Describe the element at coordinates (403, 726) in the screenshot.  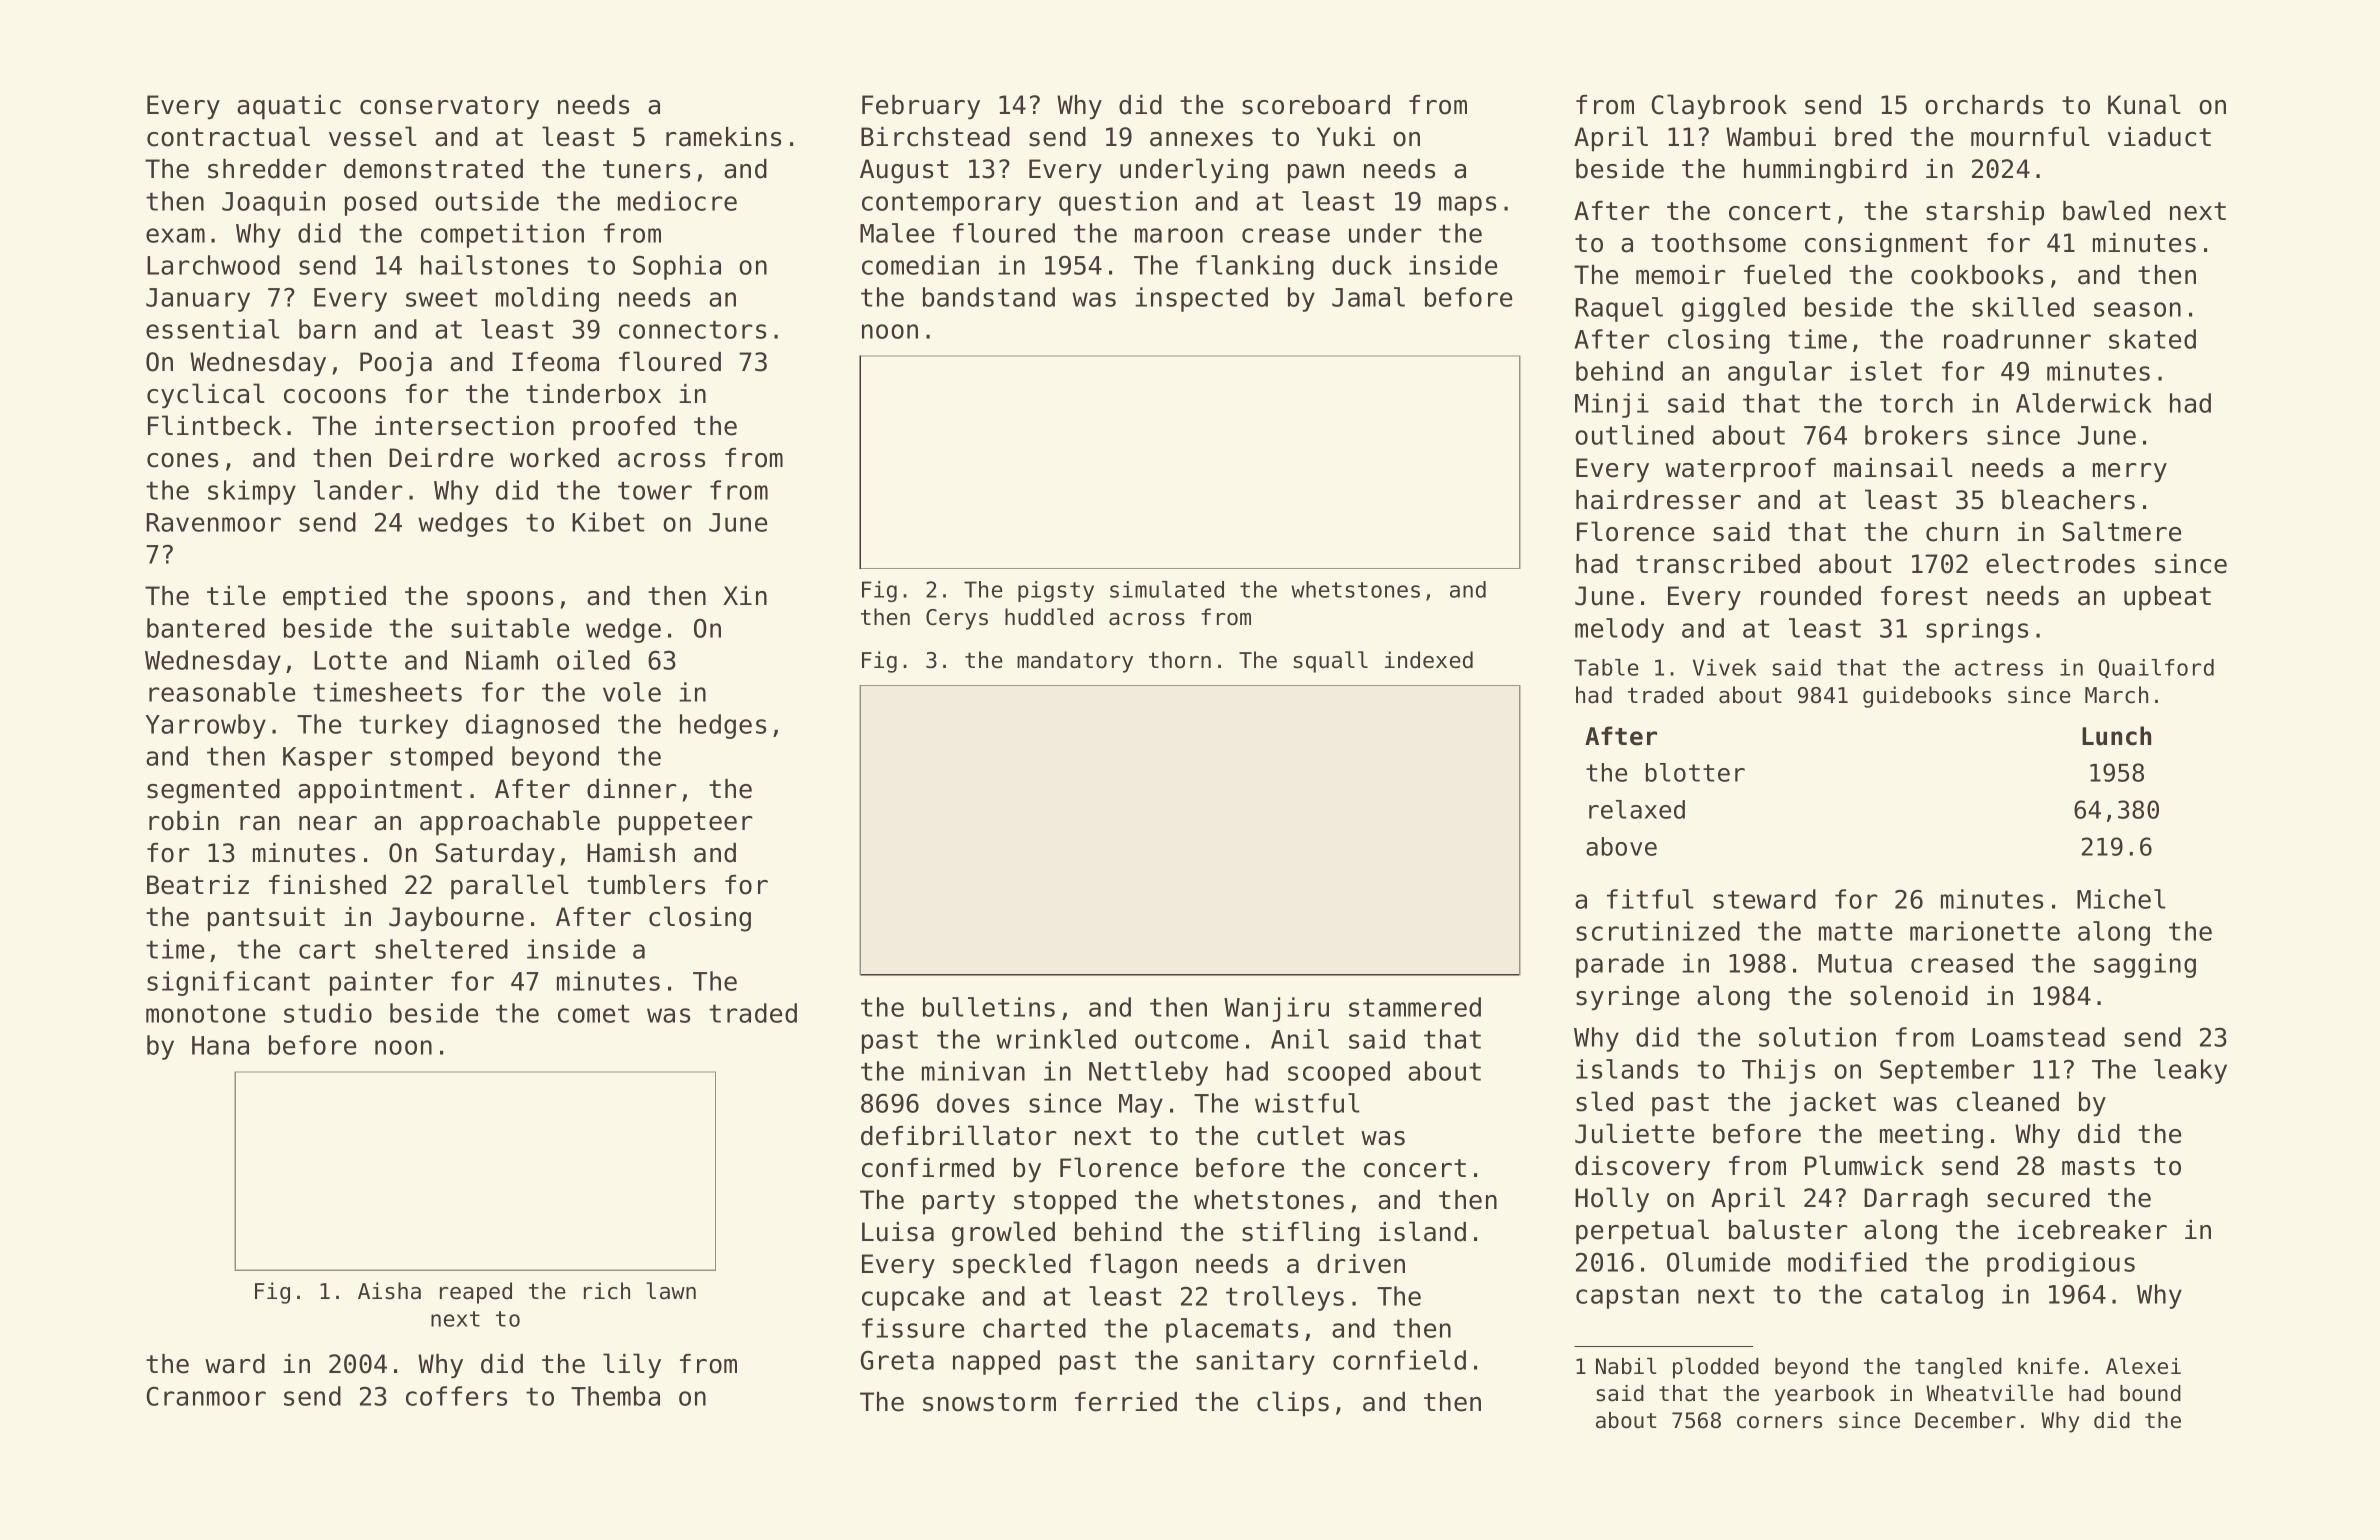
I see `turkey` at that location.
